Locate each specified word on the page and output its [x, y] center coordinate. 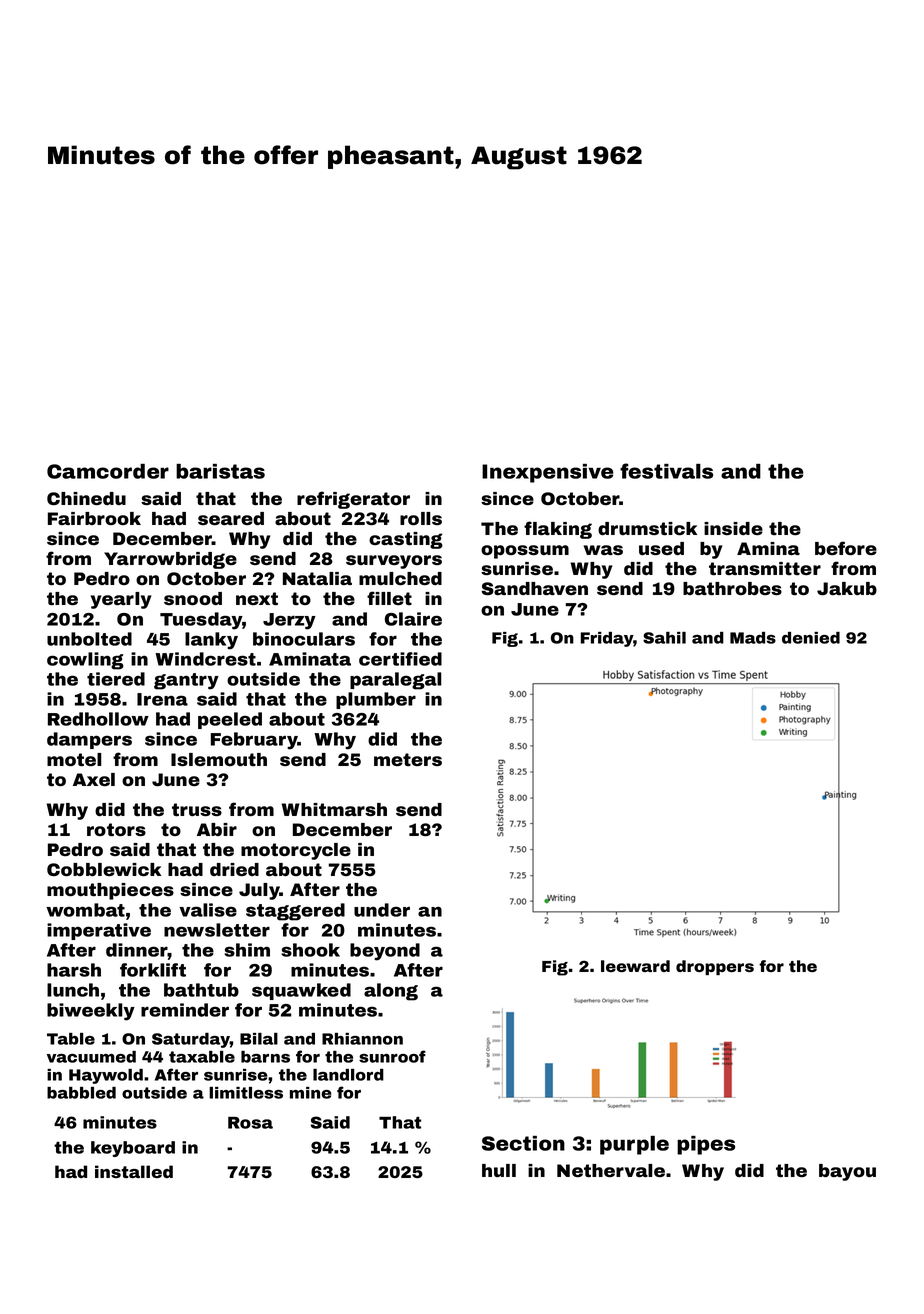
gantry [186, 681]
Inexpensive [548, 473]
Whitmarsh [334, 809]
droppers [715, 967]
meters [408, 759]
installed [134, 1171]
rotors [116, 829]
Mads [753, 638]
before [846, 548]
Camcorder [108, 471]
